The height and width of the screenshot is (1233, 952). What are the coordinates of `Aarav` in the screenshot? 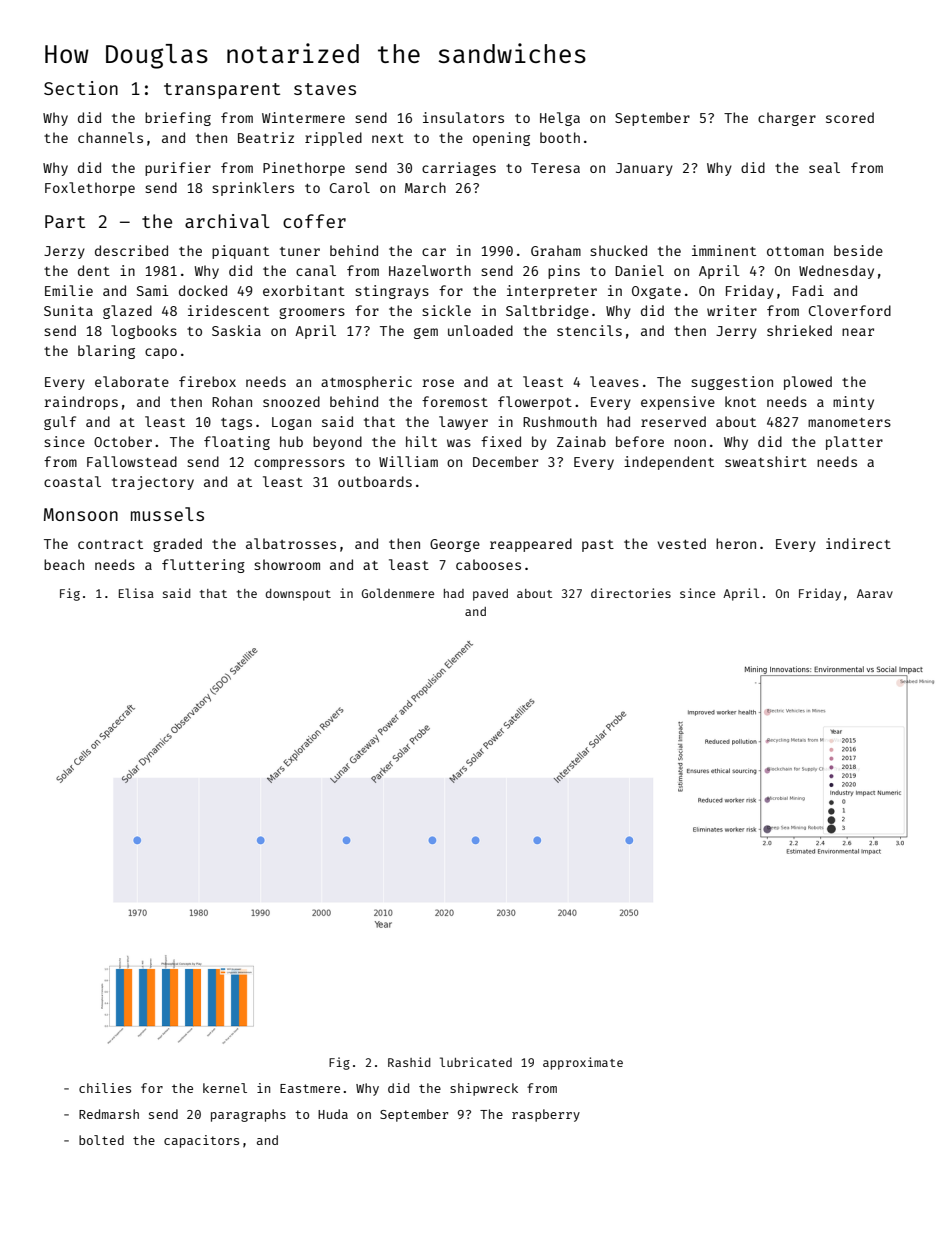 It's located at (875, 593).
